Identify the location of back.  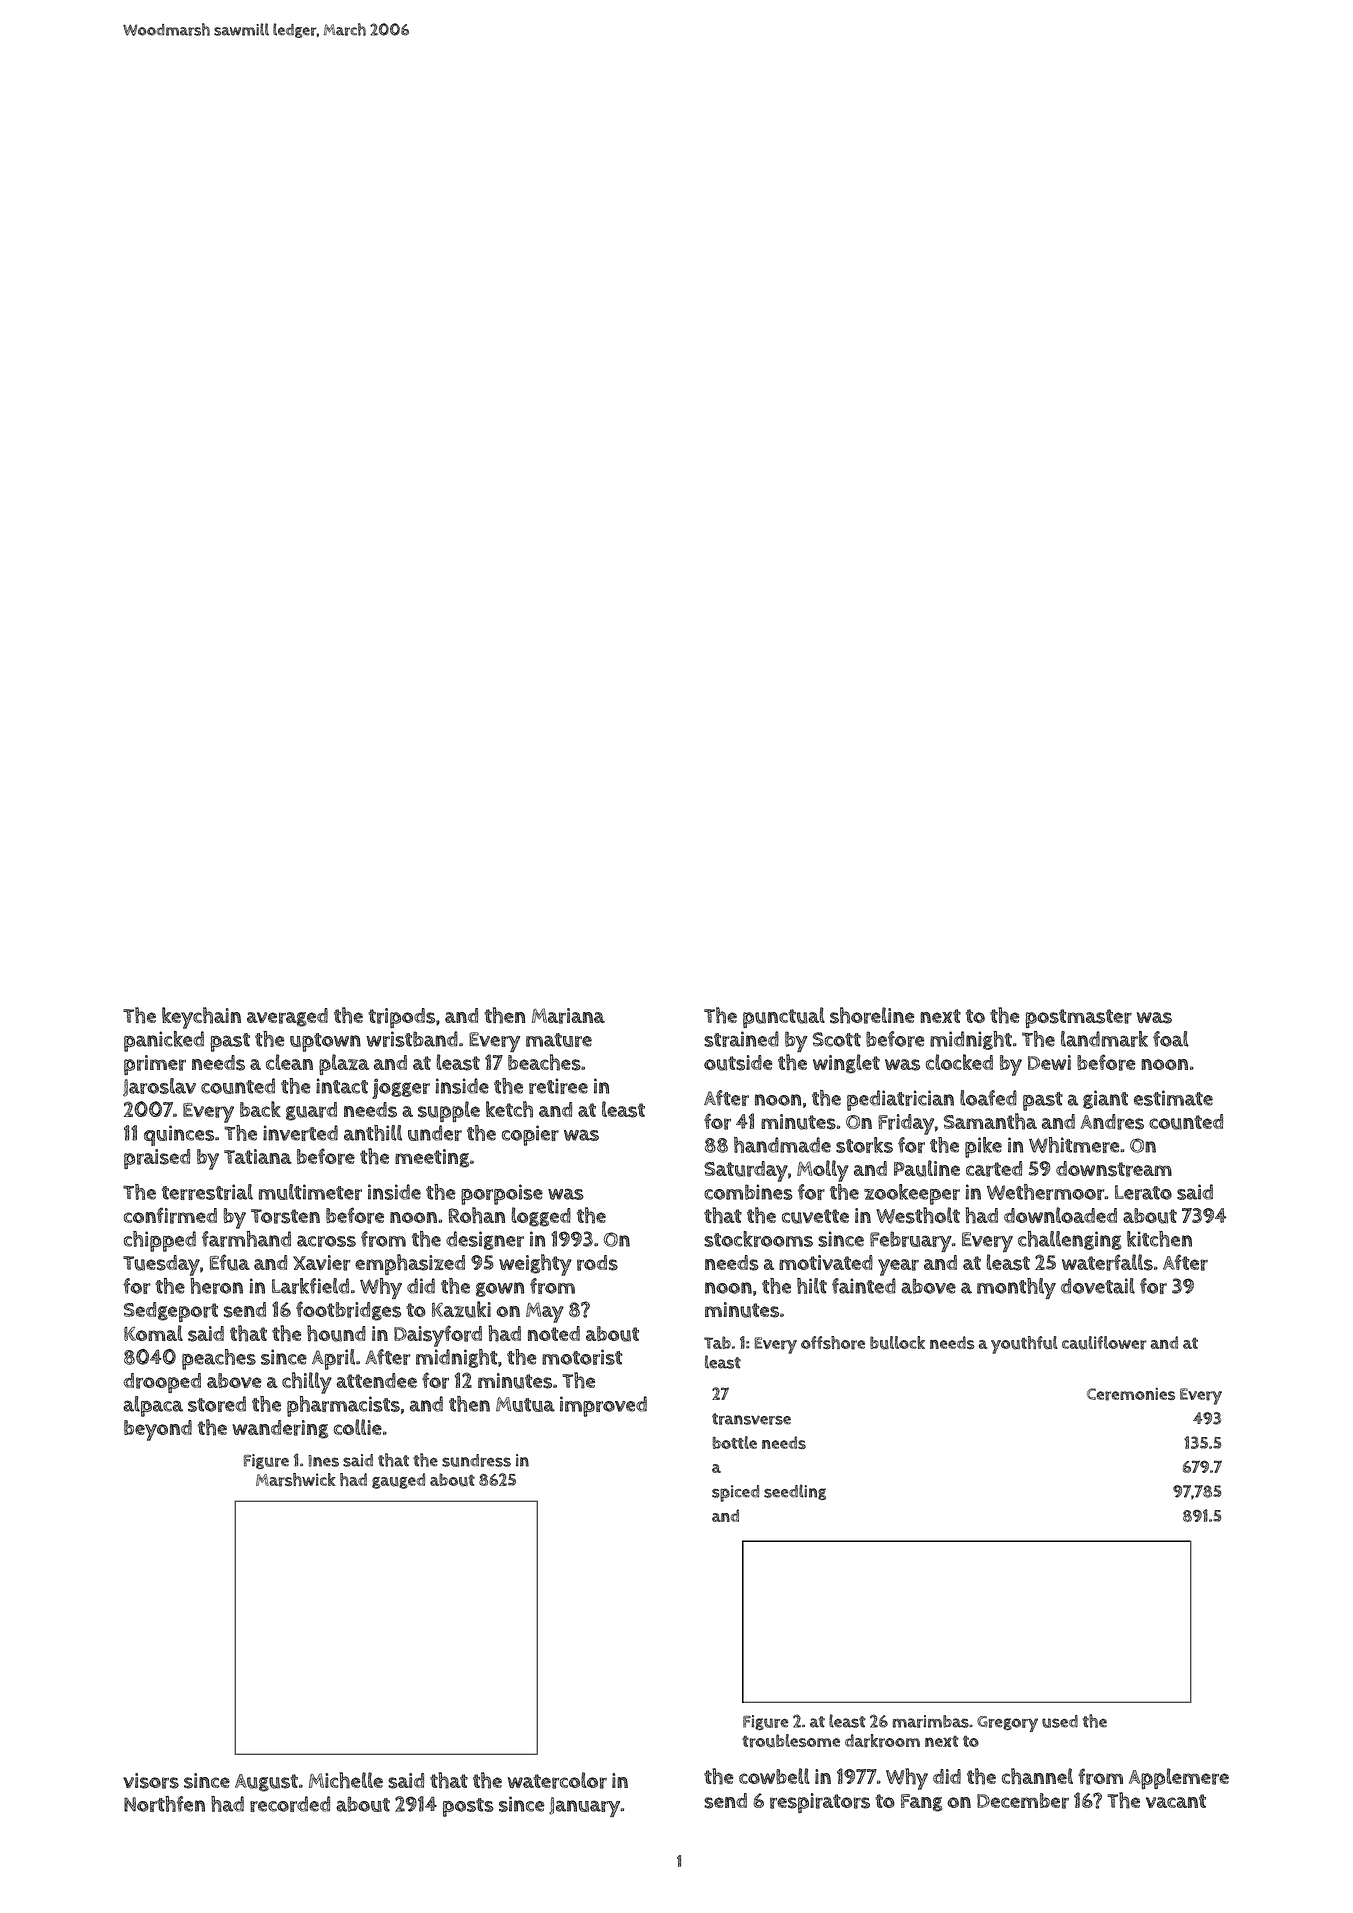
(260, 1109).
